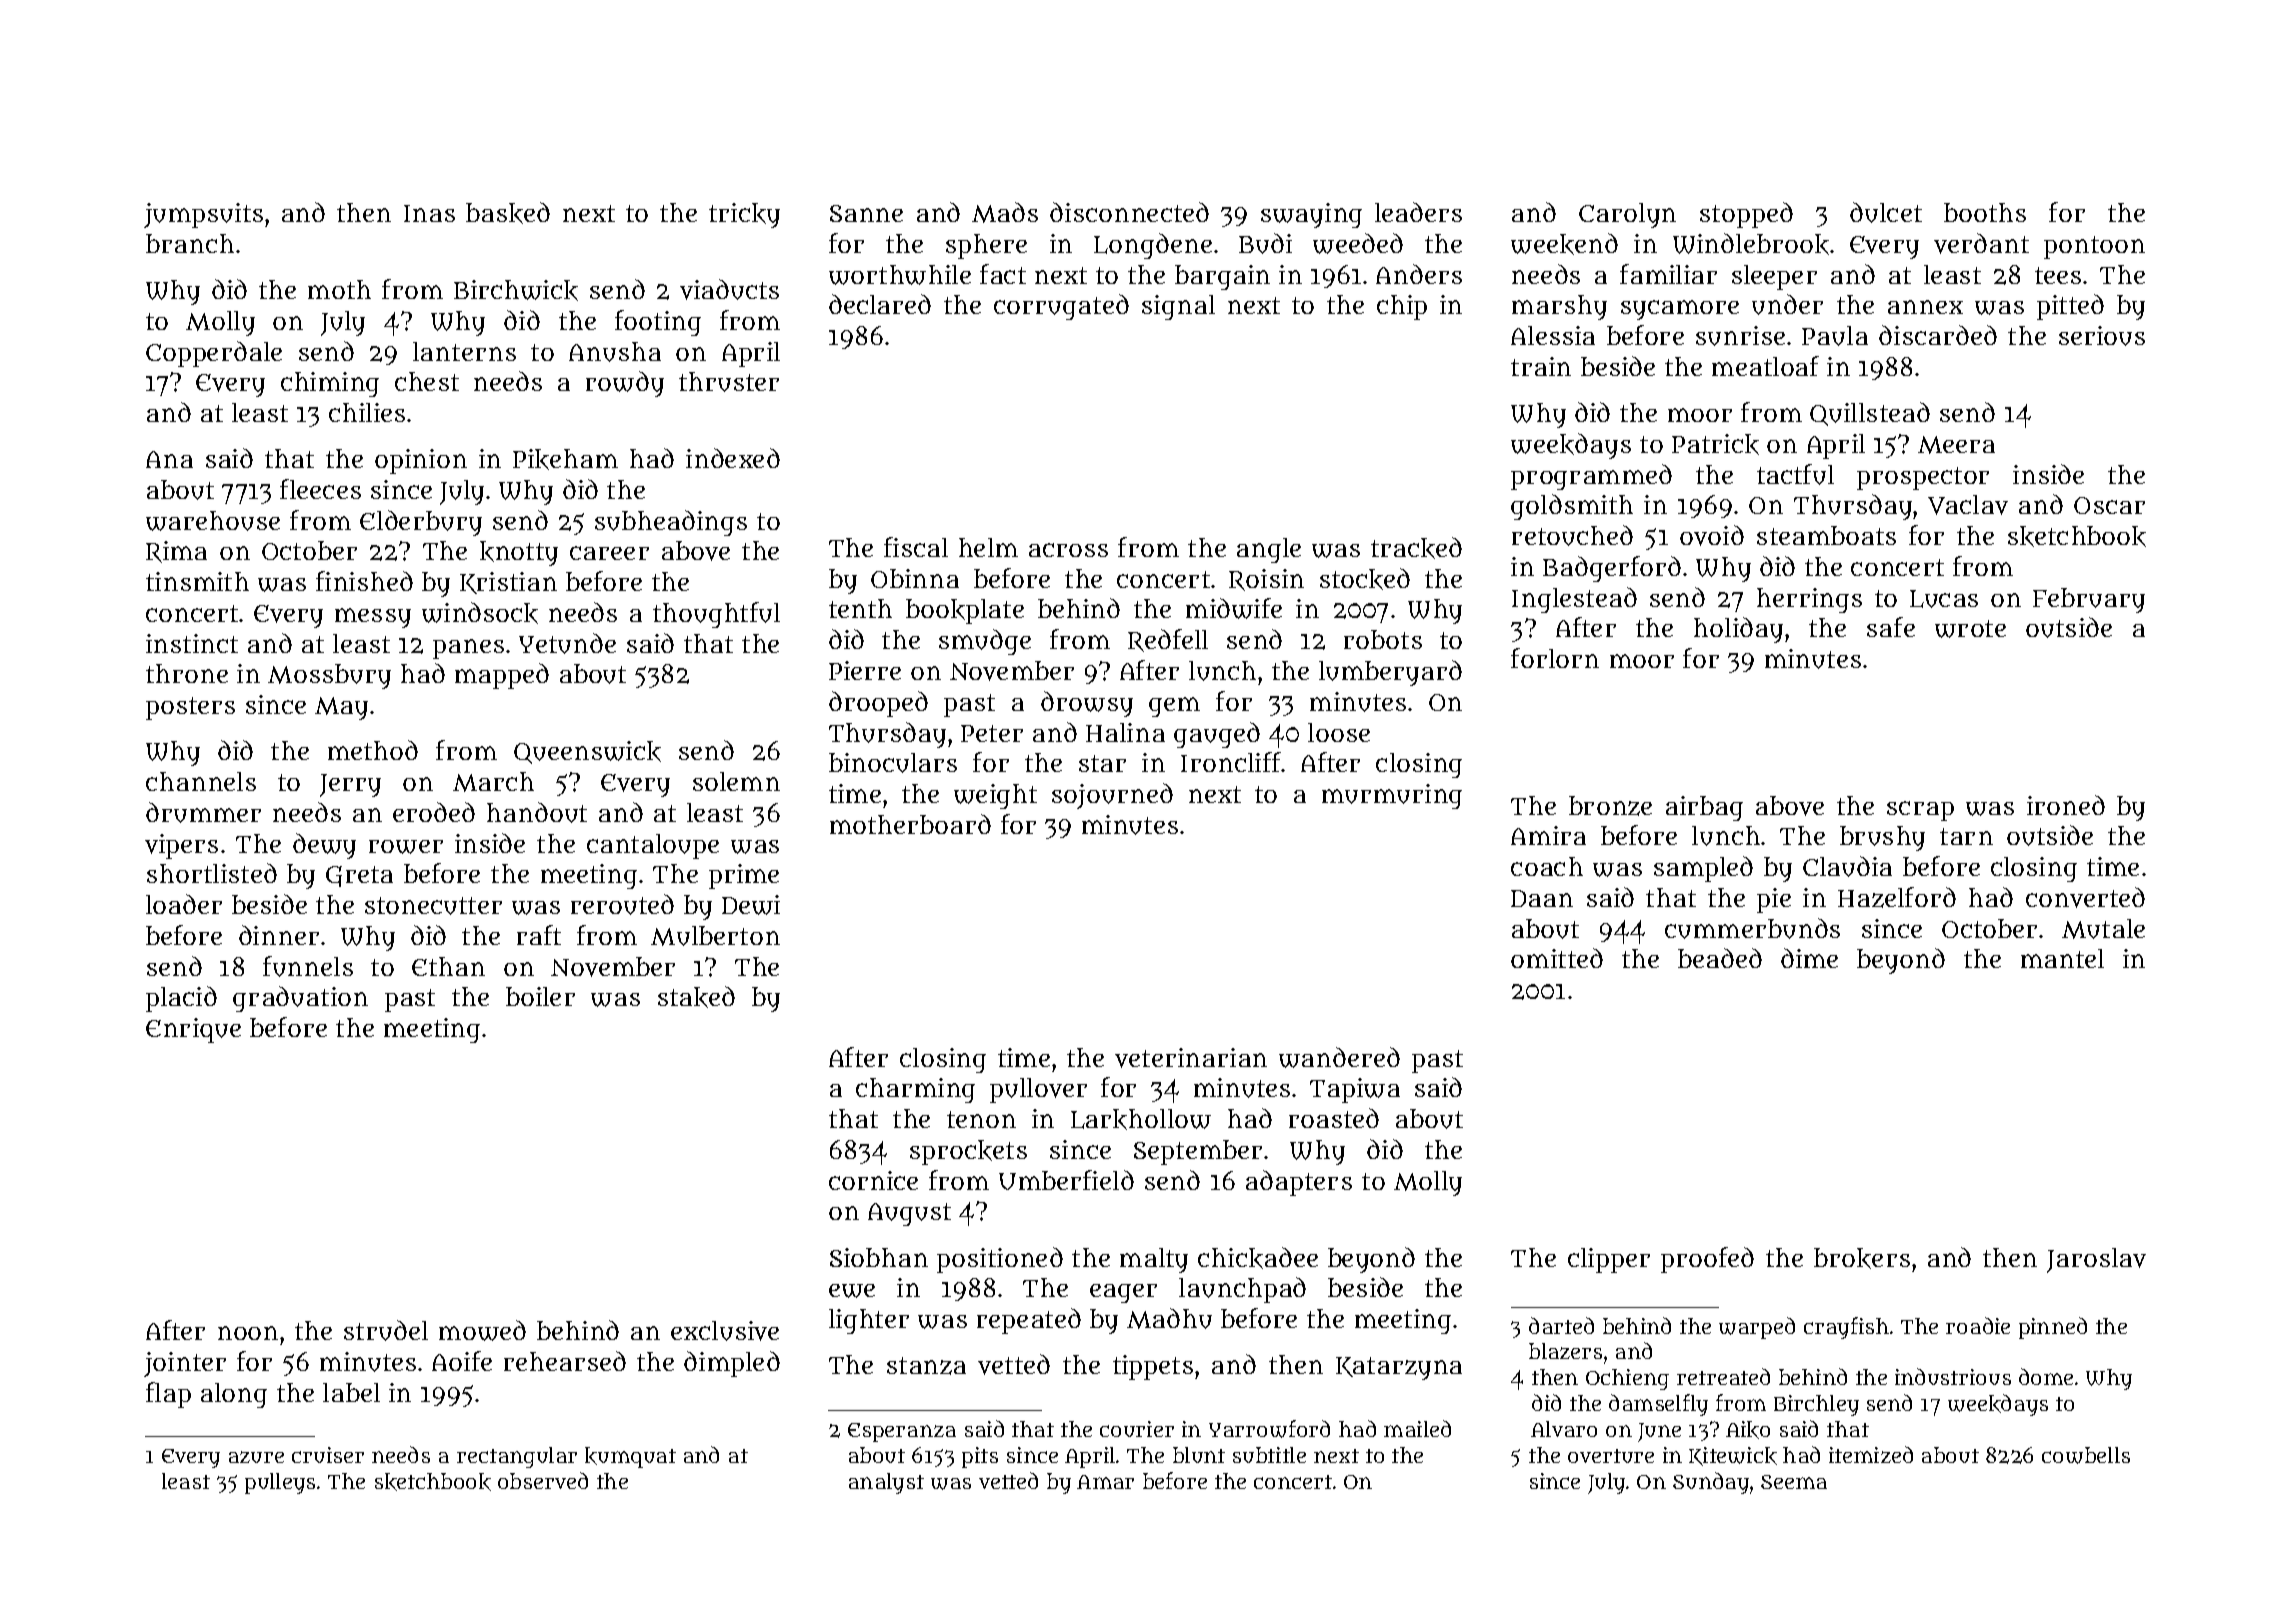 This screenshot has height=1620, width=2292. What do you see at coordinates (1886, 212) in the screenshot?
I see `dulcet` at bounding box center [1886, 212].
